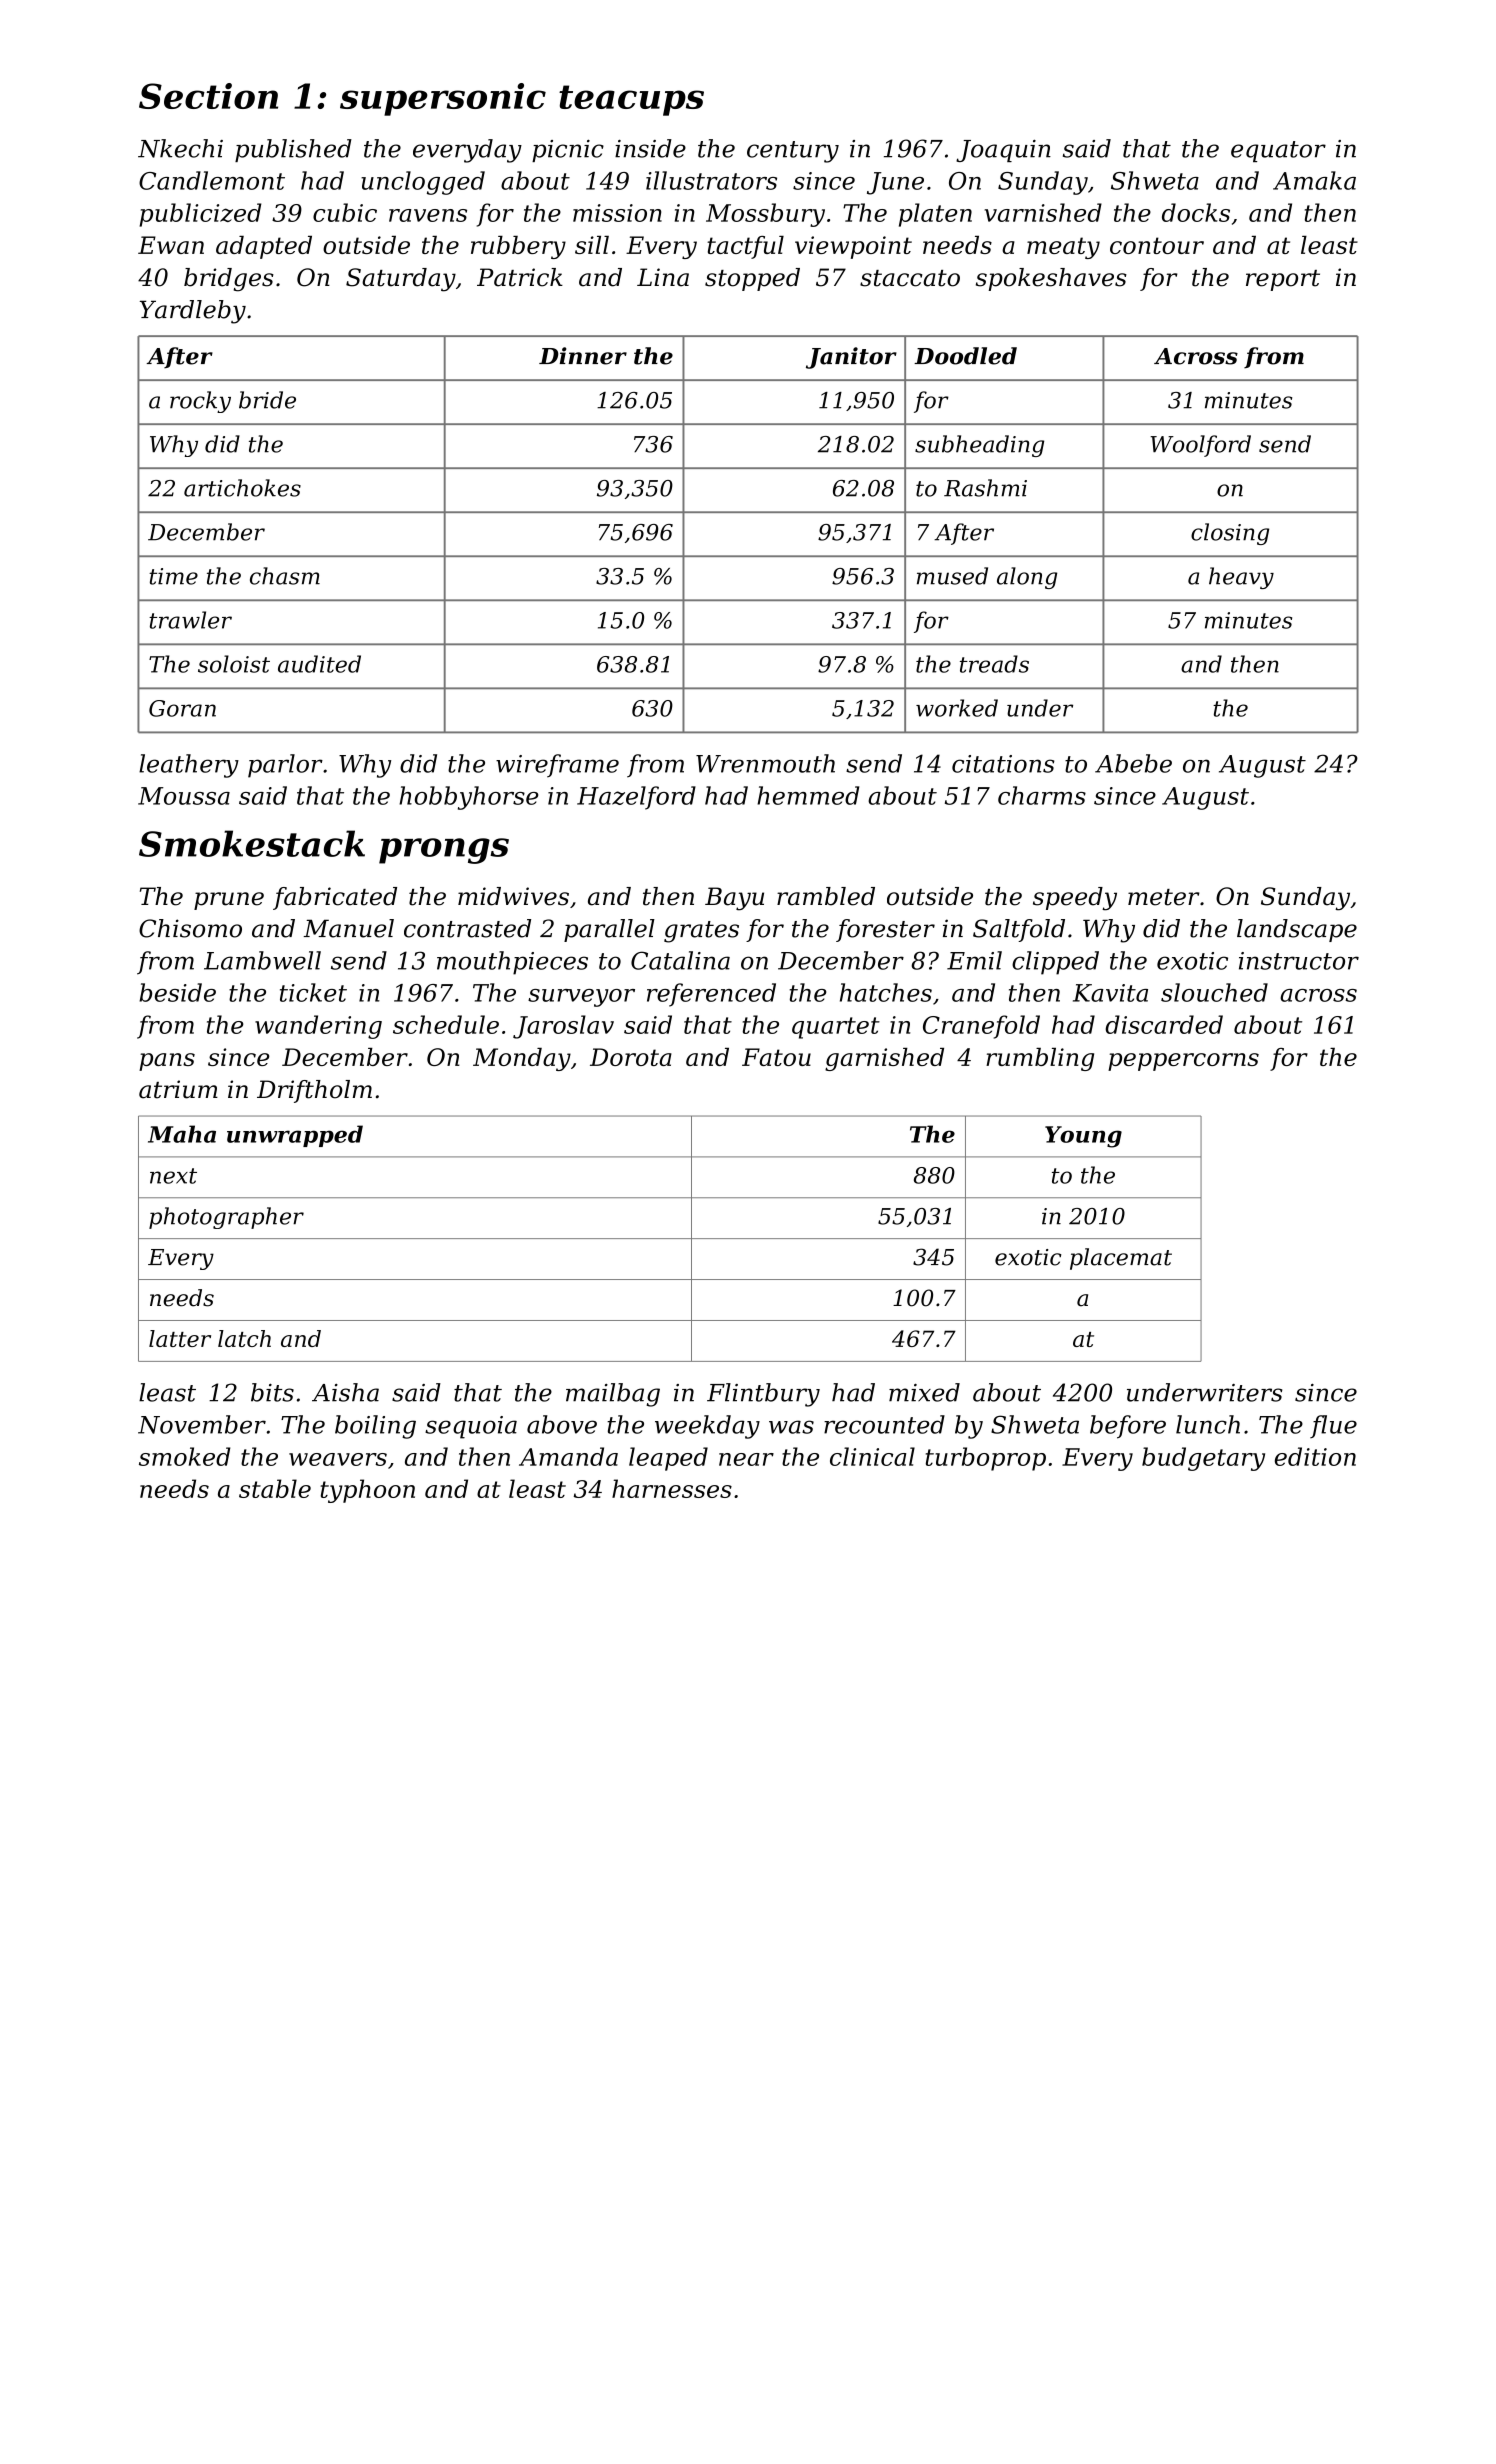 The width and height of the document is (1496, 2464). Describe the element at coordinates (1196, 212) in the document. I see `docks` at that location.
